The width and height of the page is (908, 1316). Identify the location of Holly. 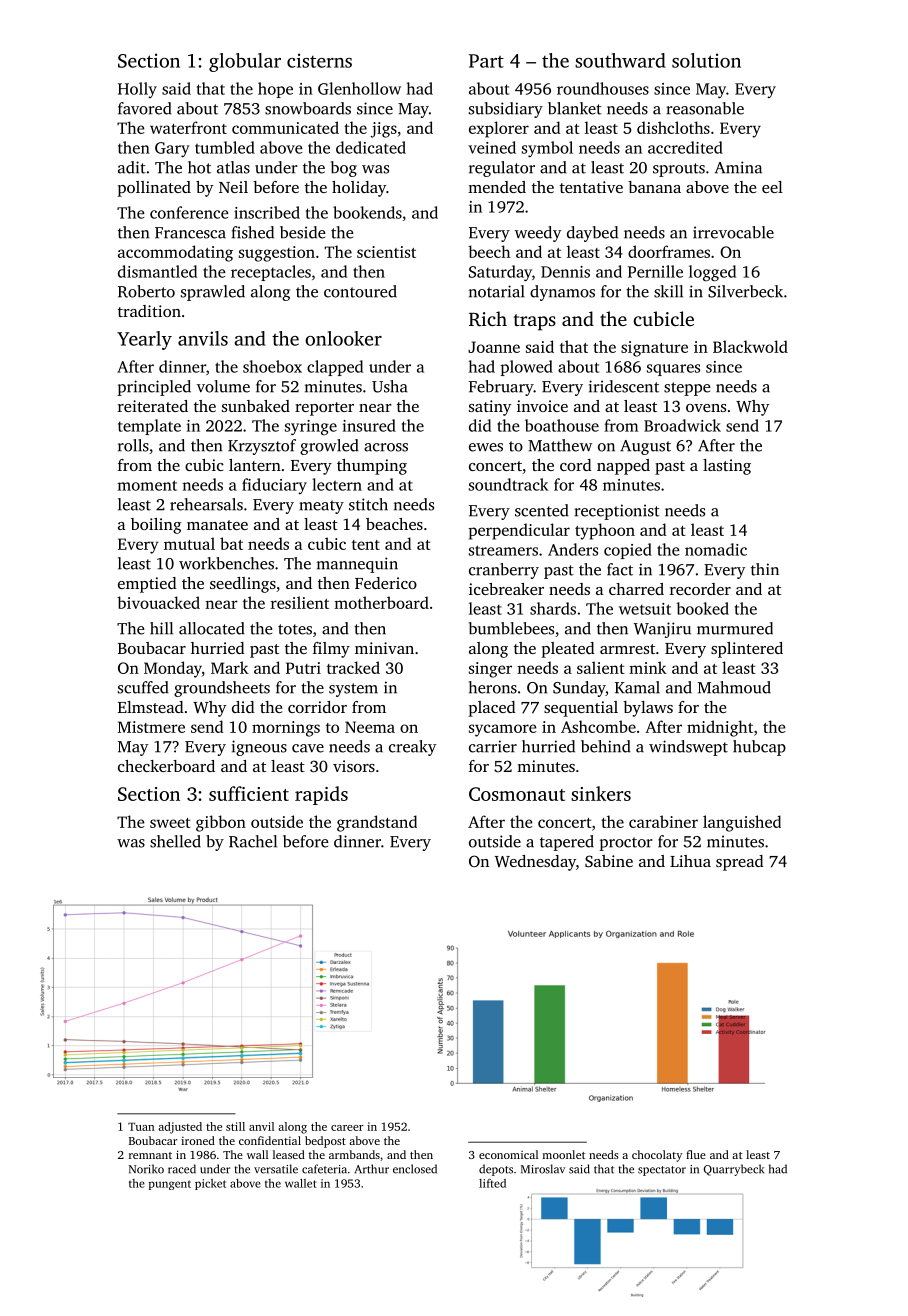
(137, 90).
